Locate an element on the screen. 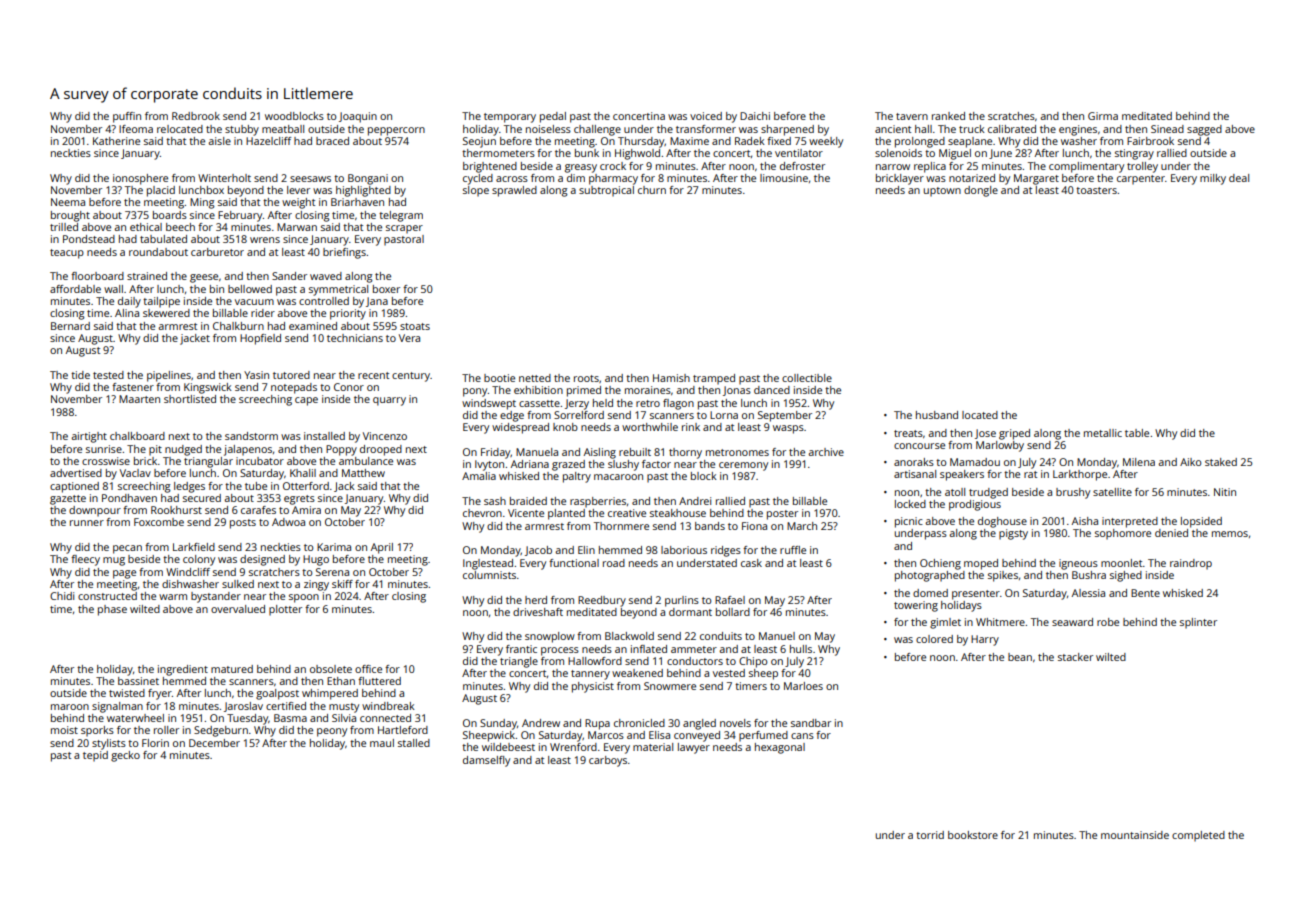 The image size is (1308, 924). tepid is located at coordinates (95, 756).
